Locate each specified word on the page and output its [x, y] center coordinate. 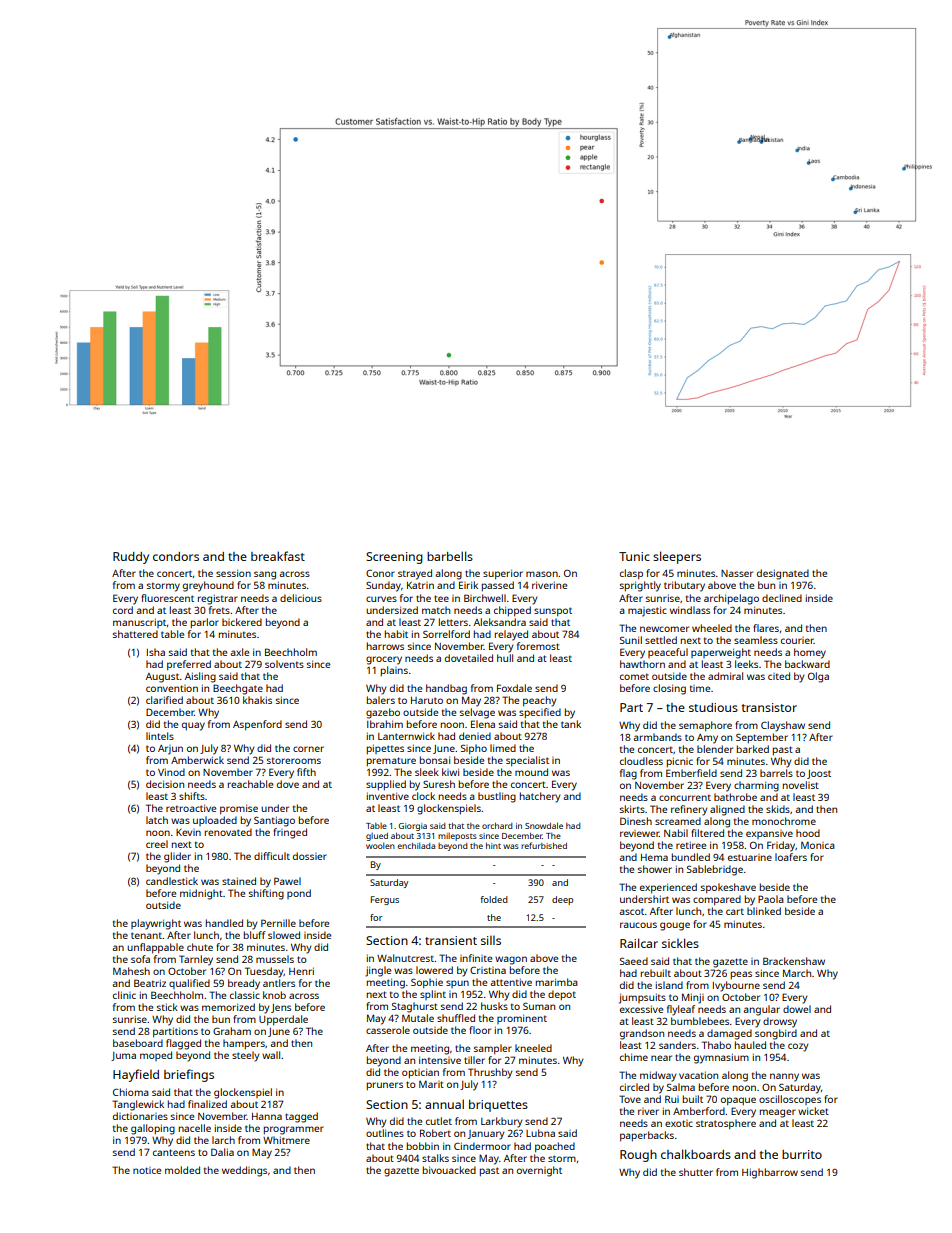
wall [271, 1055]
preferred [189, 665]
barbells [450, 556]
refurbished [544, 845]
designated [783, 574]
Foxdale [514, 688]
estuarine [750, 857]
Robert [435, 1133]
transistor [769, 707]
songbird [776, 1034]
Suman [539, 1006]
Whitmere [286, 1140]
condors [176, 556]
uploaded [215, 821]
